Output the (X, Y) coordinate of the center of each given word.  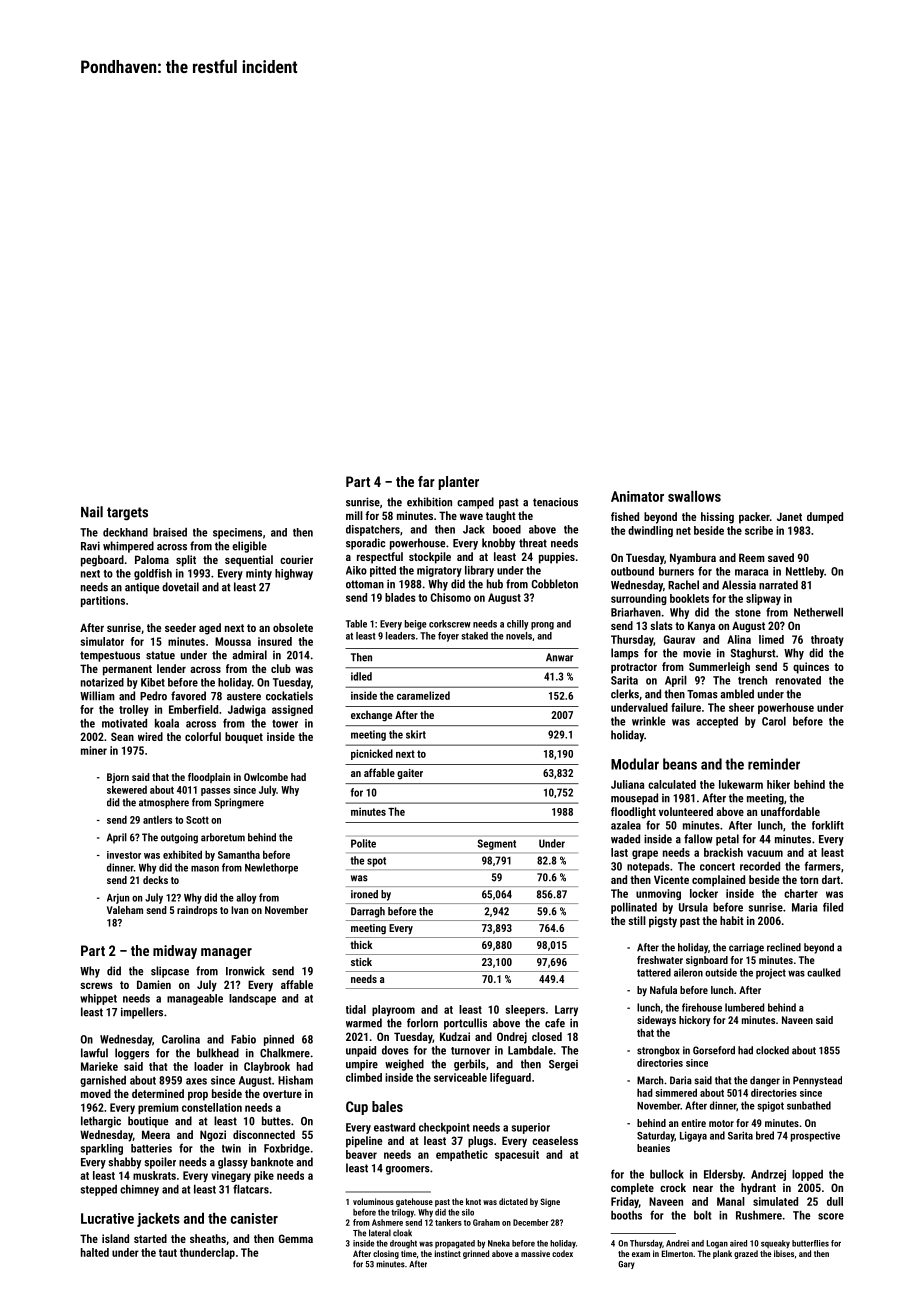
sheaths (208, 1238)
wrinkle (648, 721)
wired (150, 736)
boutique (148, 1122)
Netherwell (818, 612)
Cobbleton (555, 584)
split (186, 561)
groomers (408, 1170)
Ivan (239, 910)
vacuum (765, 853)
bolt (702, 1215)
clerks (625, 694)
